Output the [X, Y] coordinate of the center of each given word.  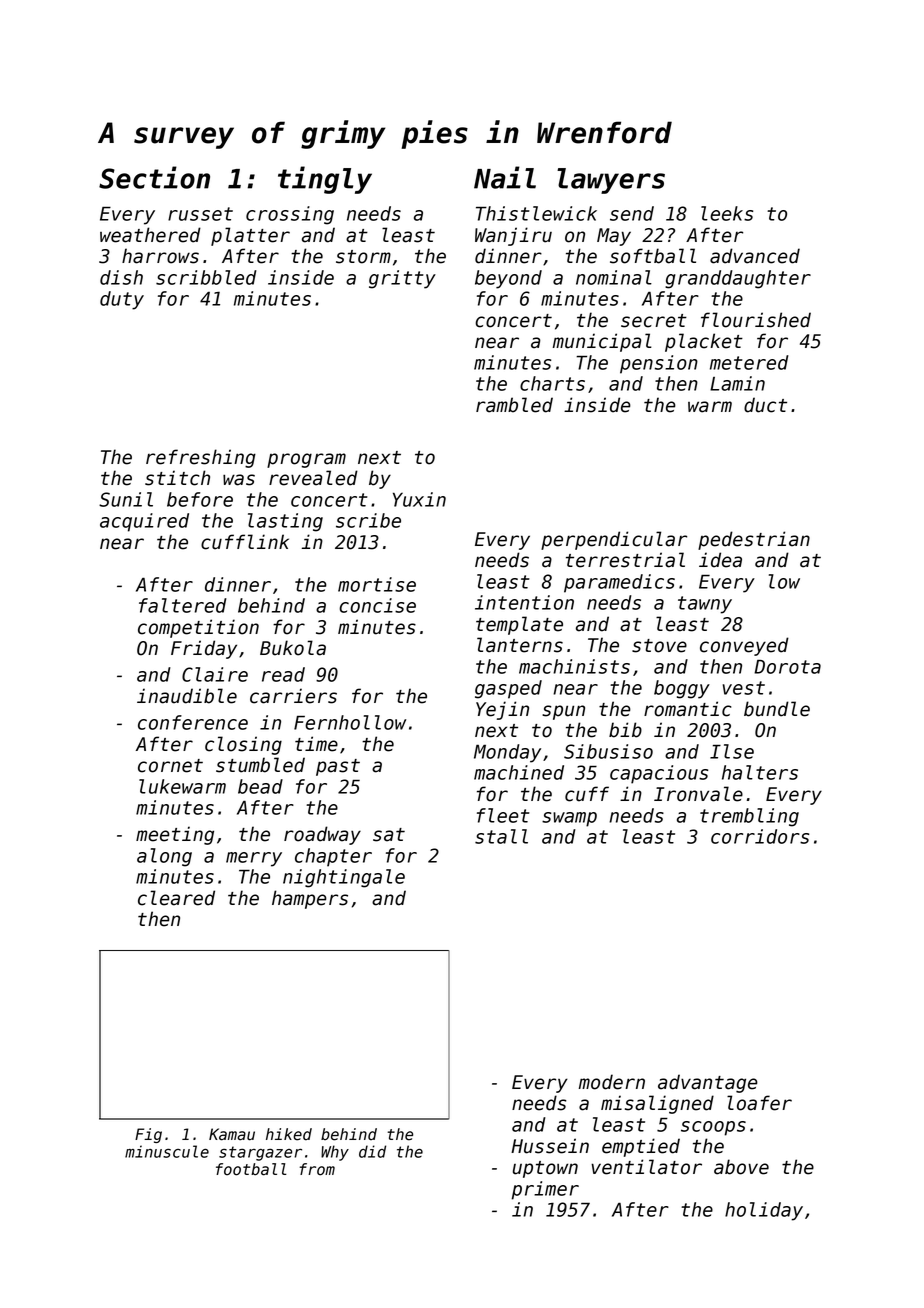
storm [363, 257]
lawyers [611, 181]
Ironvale [698, 794]
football [251, 1169]
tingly [325, 180]
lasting [285, 522]
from [317, 1169]
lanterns [520, 645]
